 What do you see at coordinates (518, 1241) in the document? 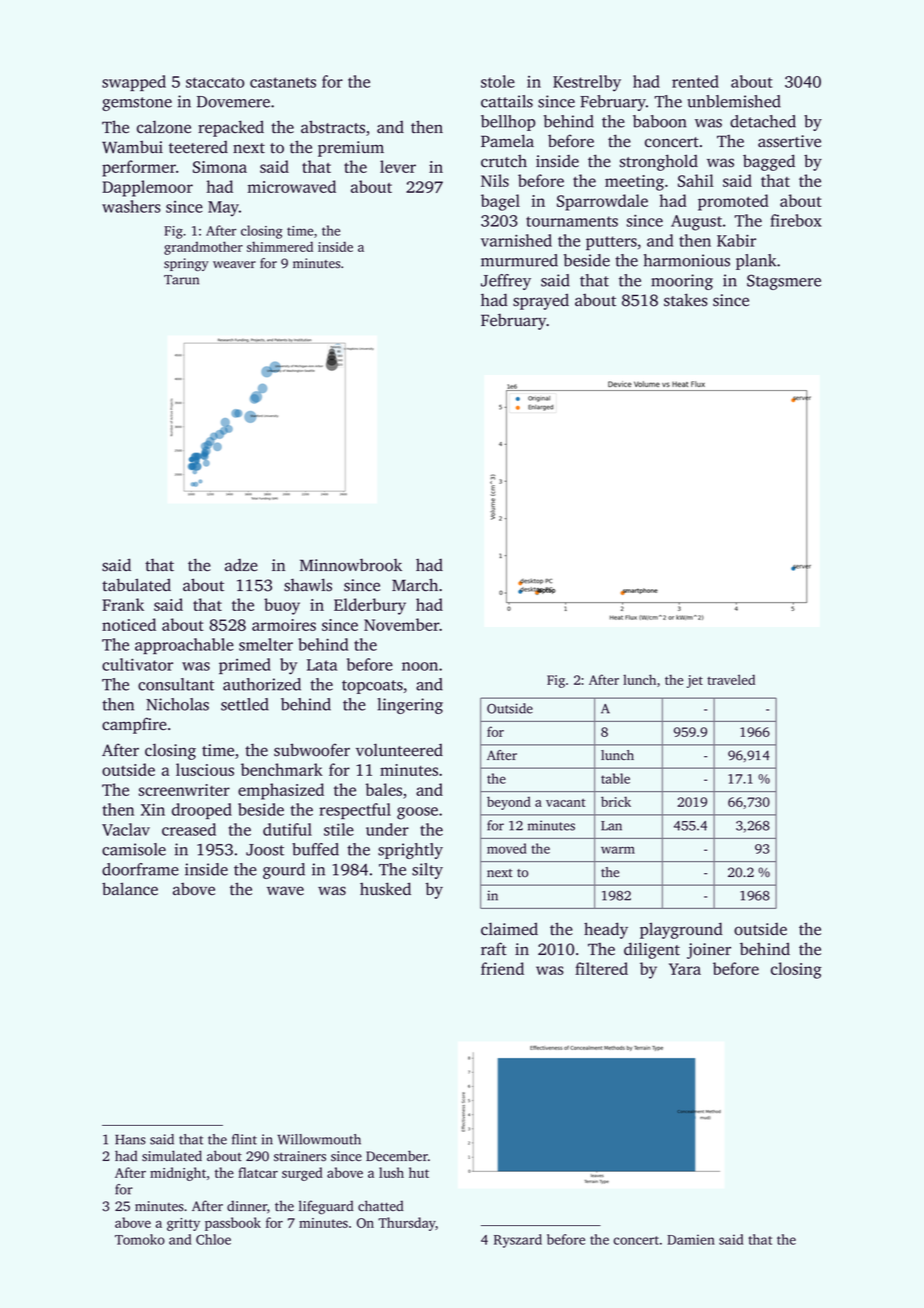
I see `Ryszard` at bounding box center [518, 1241].
